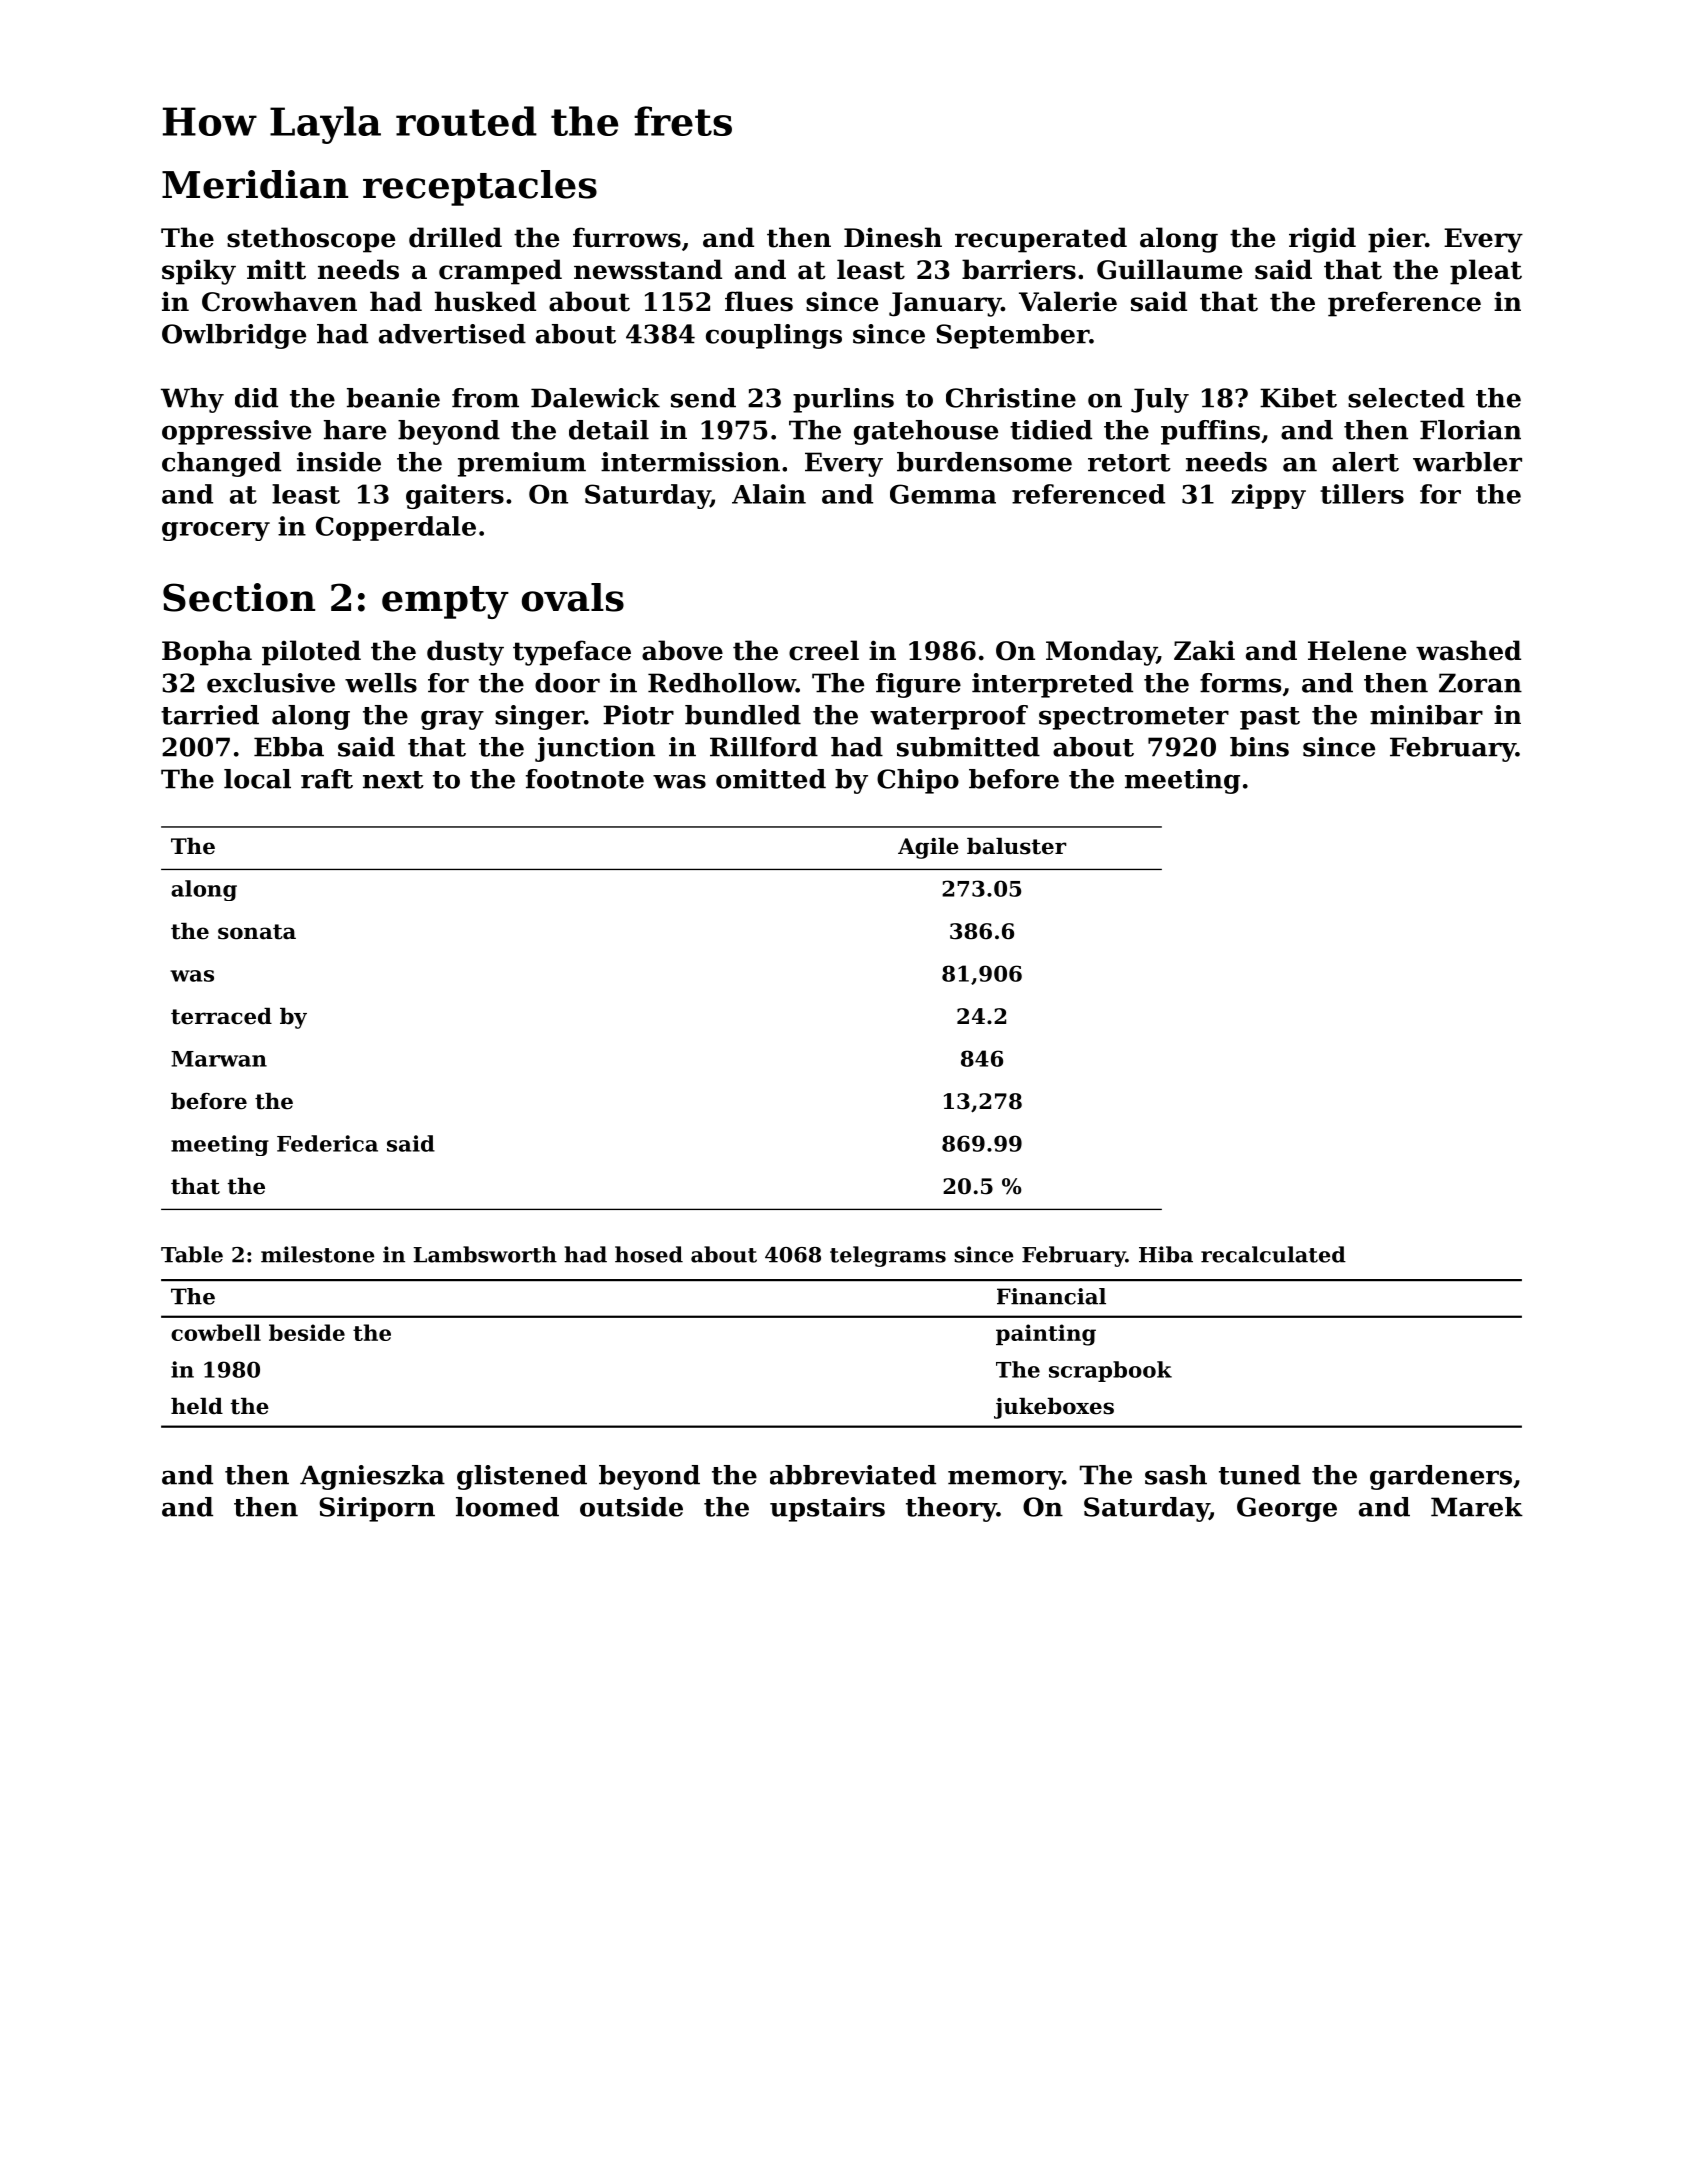  Describe the element at coordinates (327, 1143) in the document. I see `Federica` at that location.
